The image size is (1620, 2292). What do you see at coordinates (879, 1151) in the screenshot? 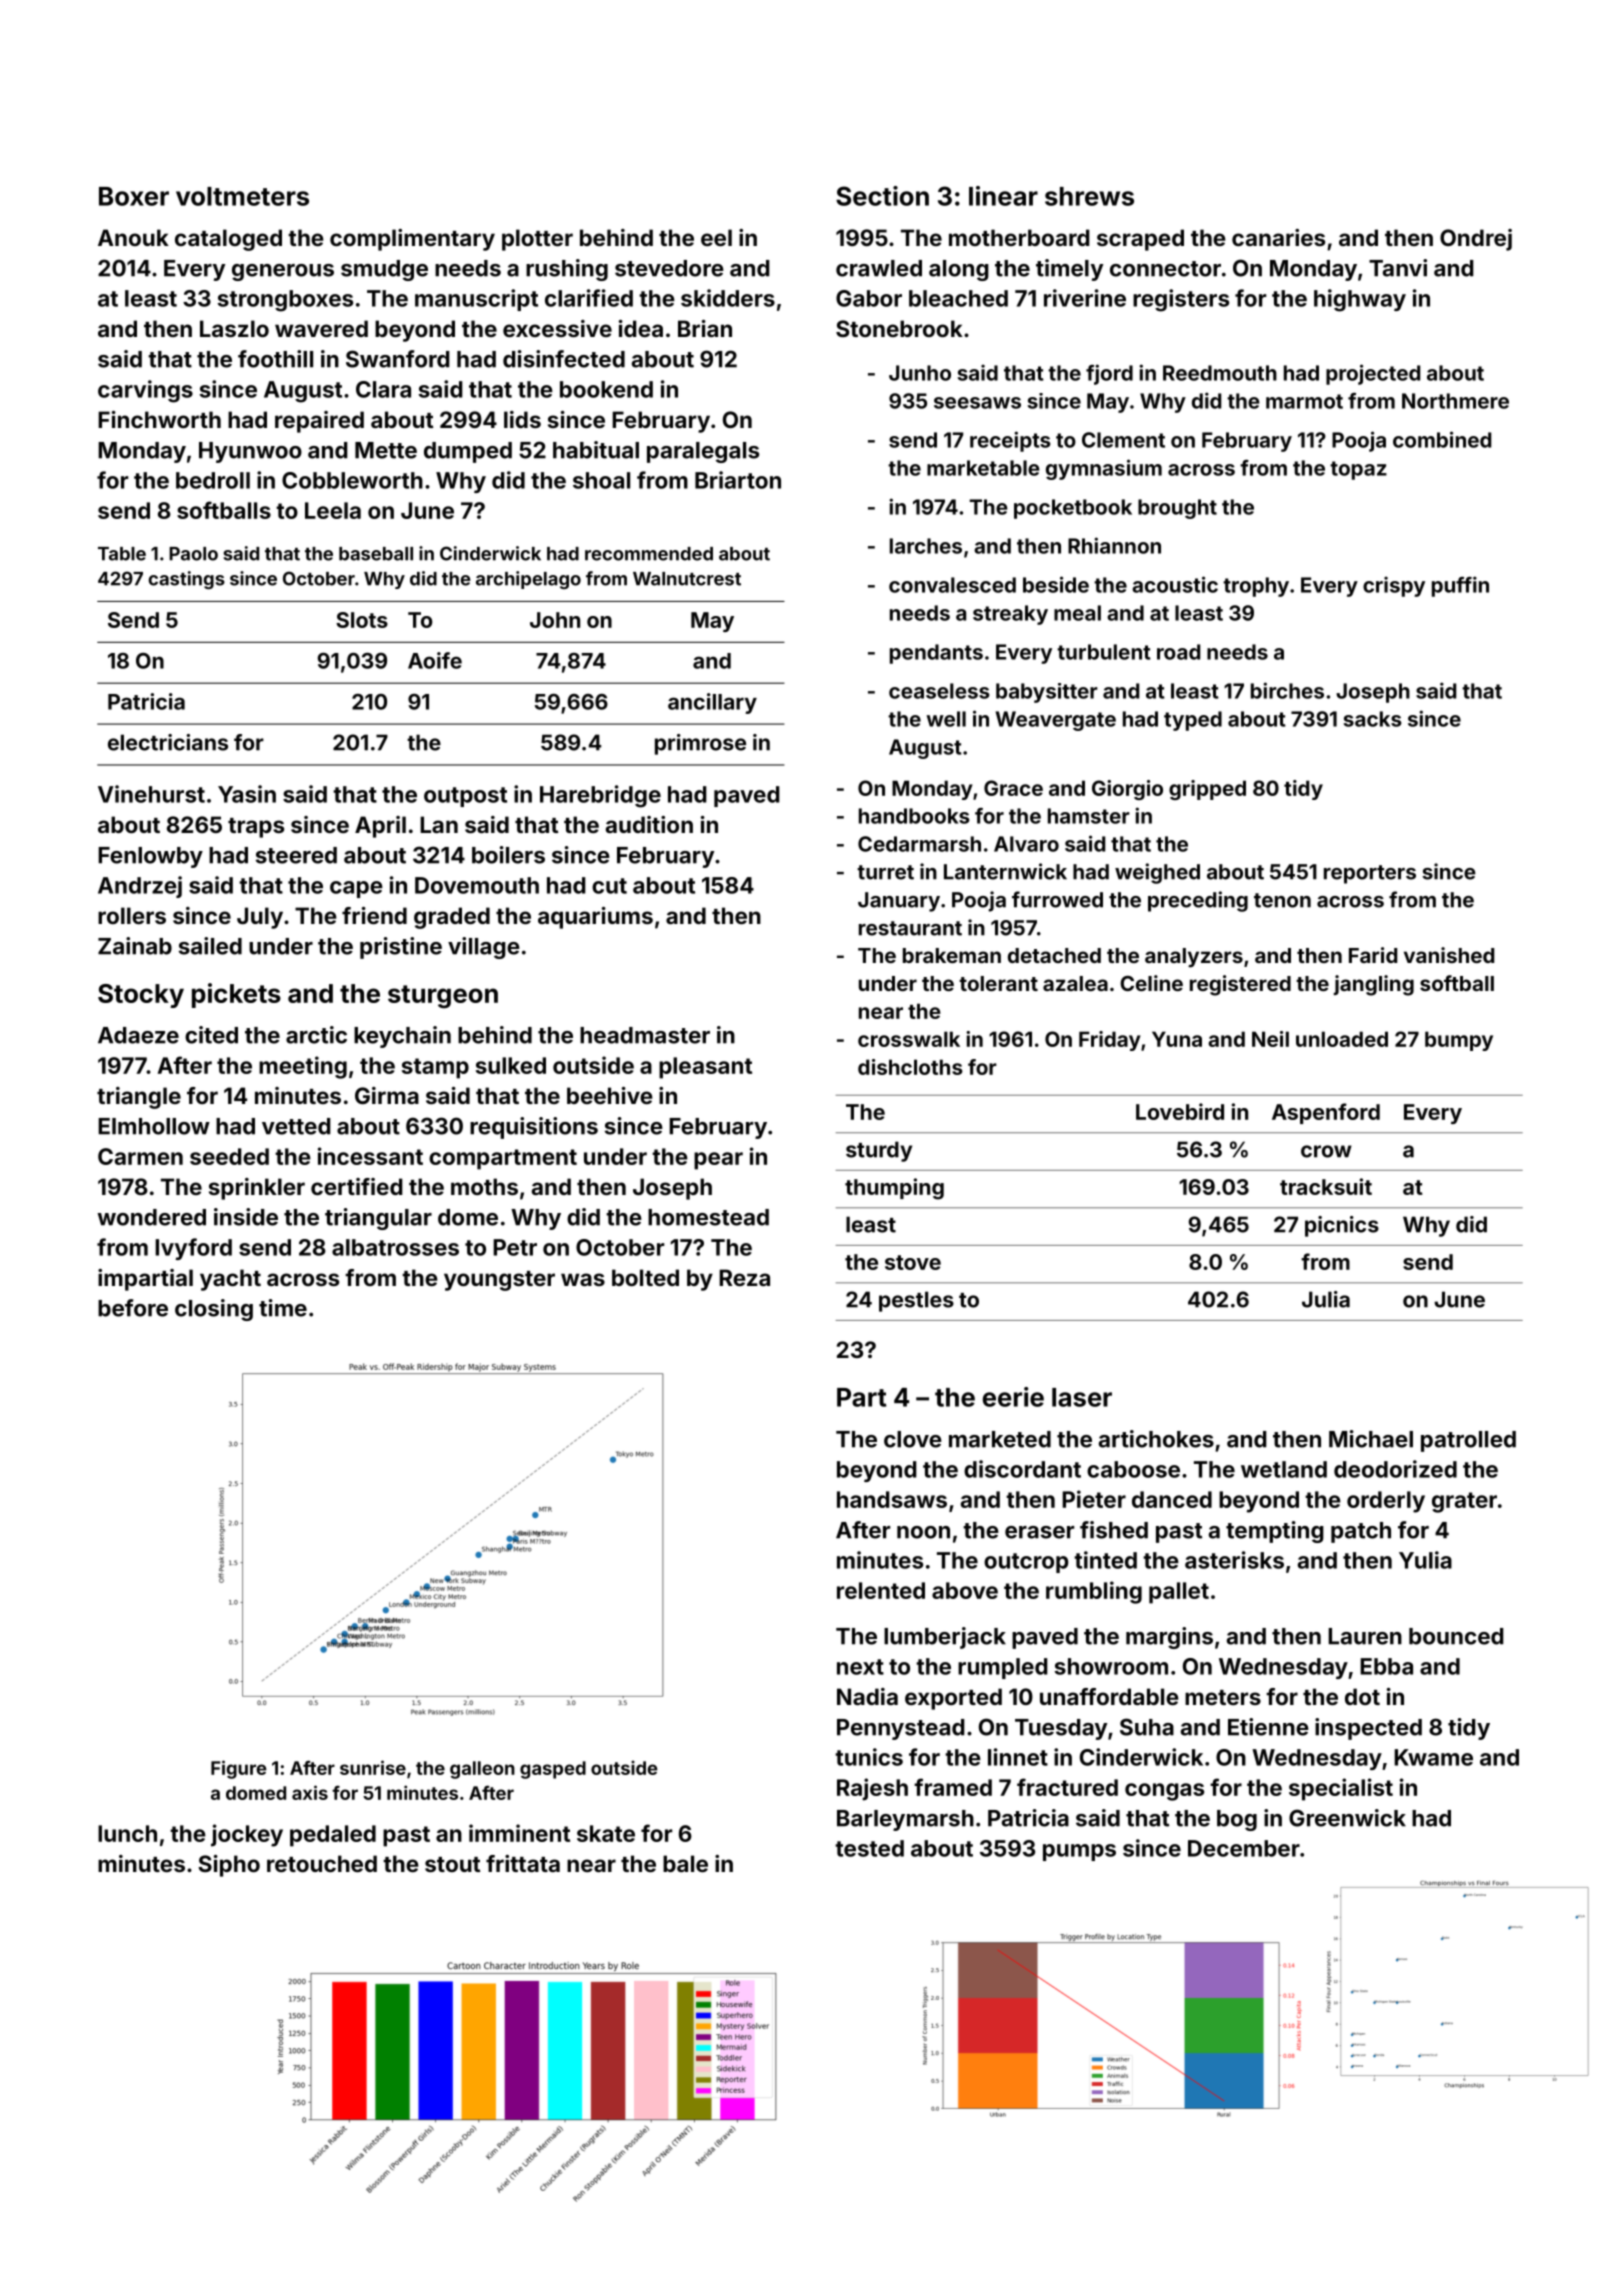
I see `sturdy` at bounding box center [879, 1151].
